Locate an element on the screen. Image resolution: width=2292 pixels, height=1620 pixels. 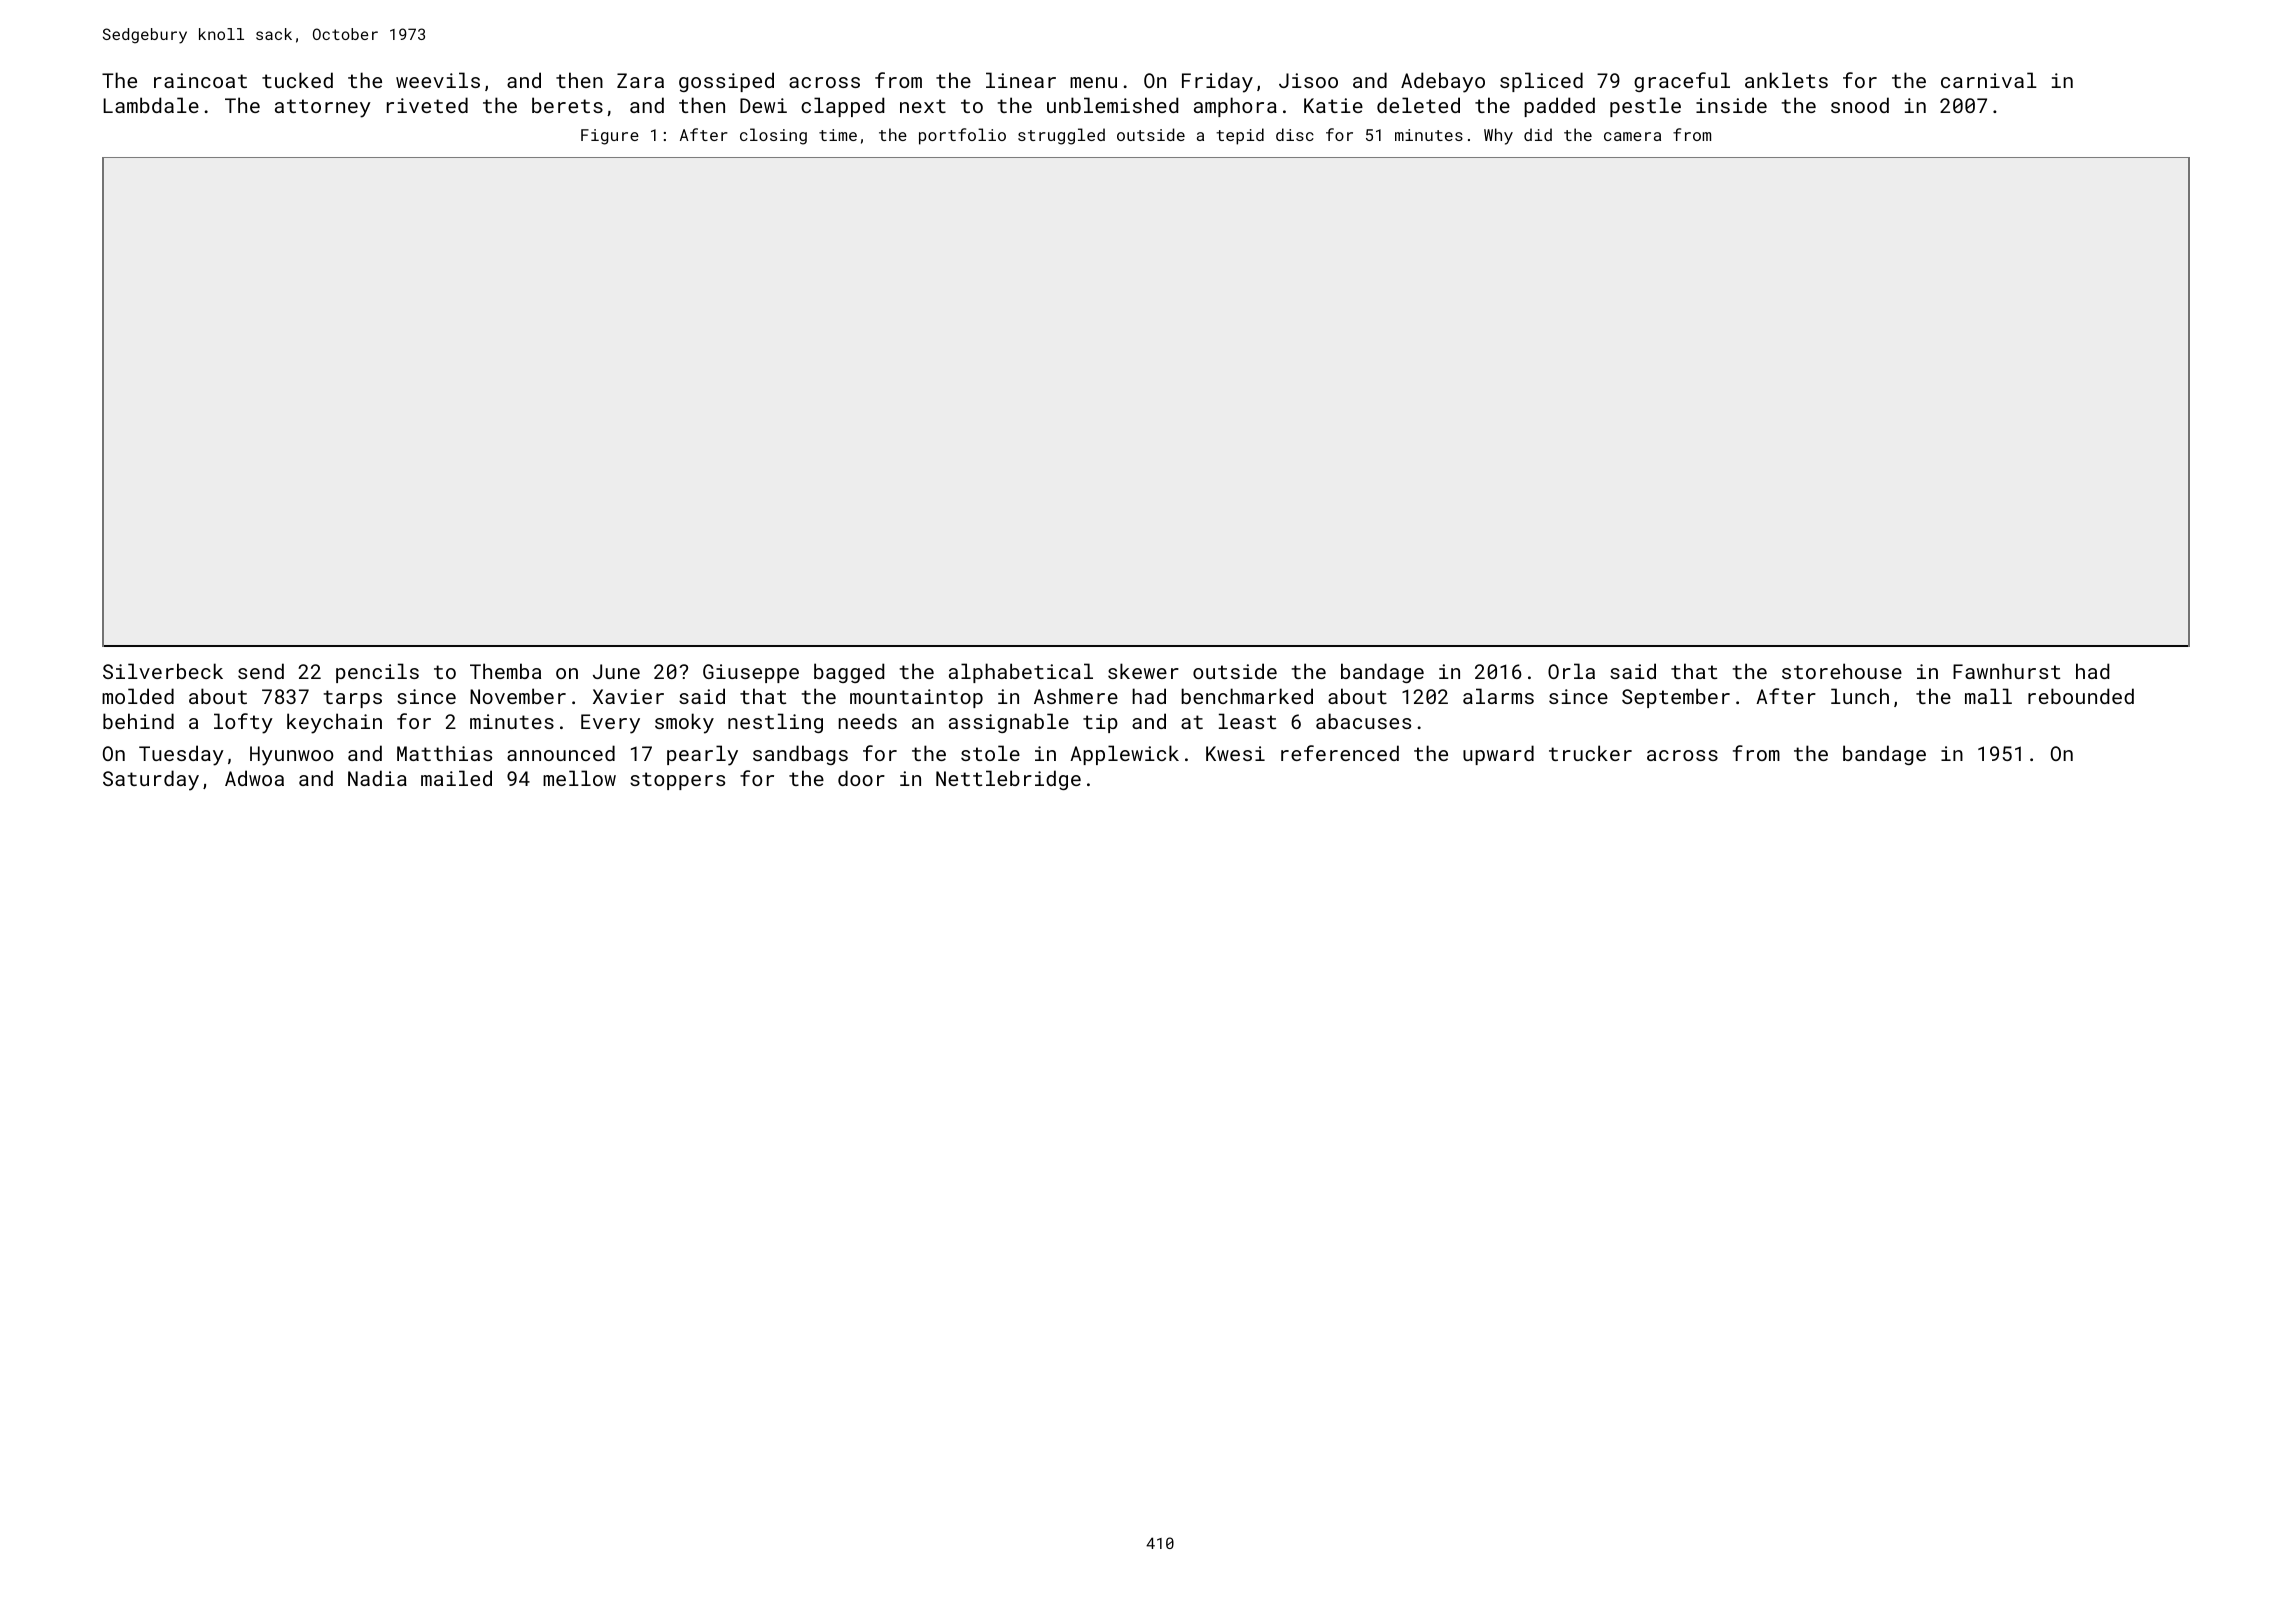
June is located at coordinates (616, 671).
